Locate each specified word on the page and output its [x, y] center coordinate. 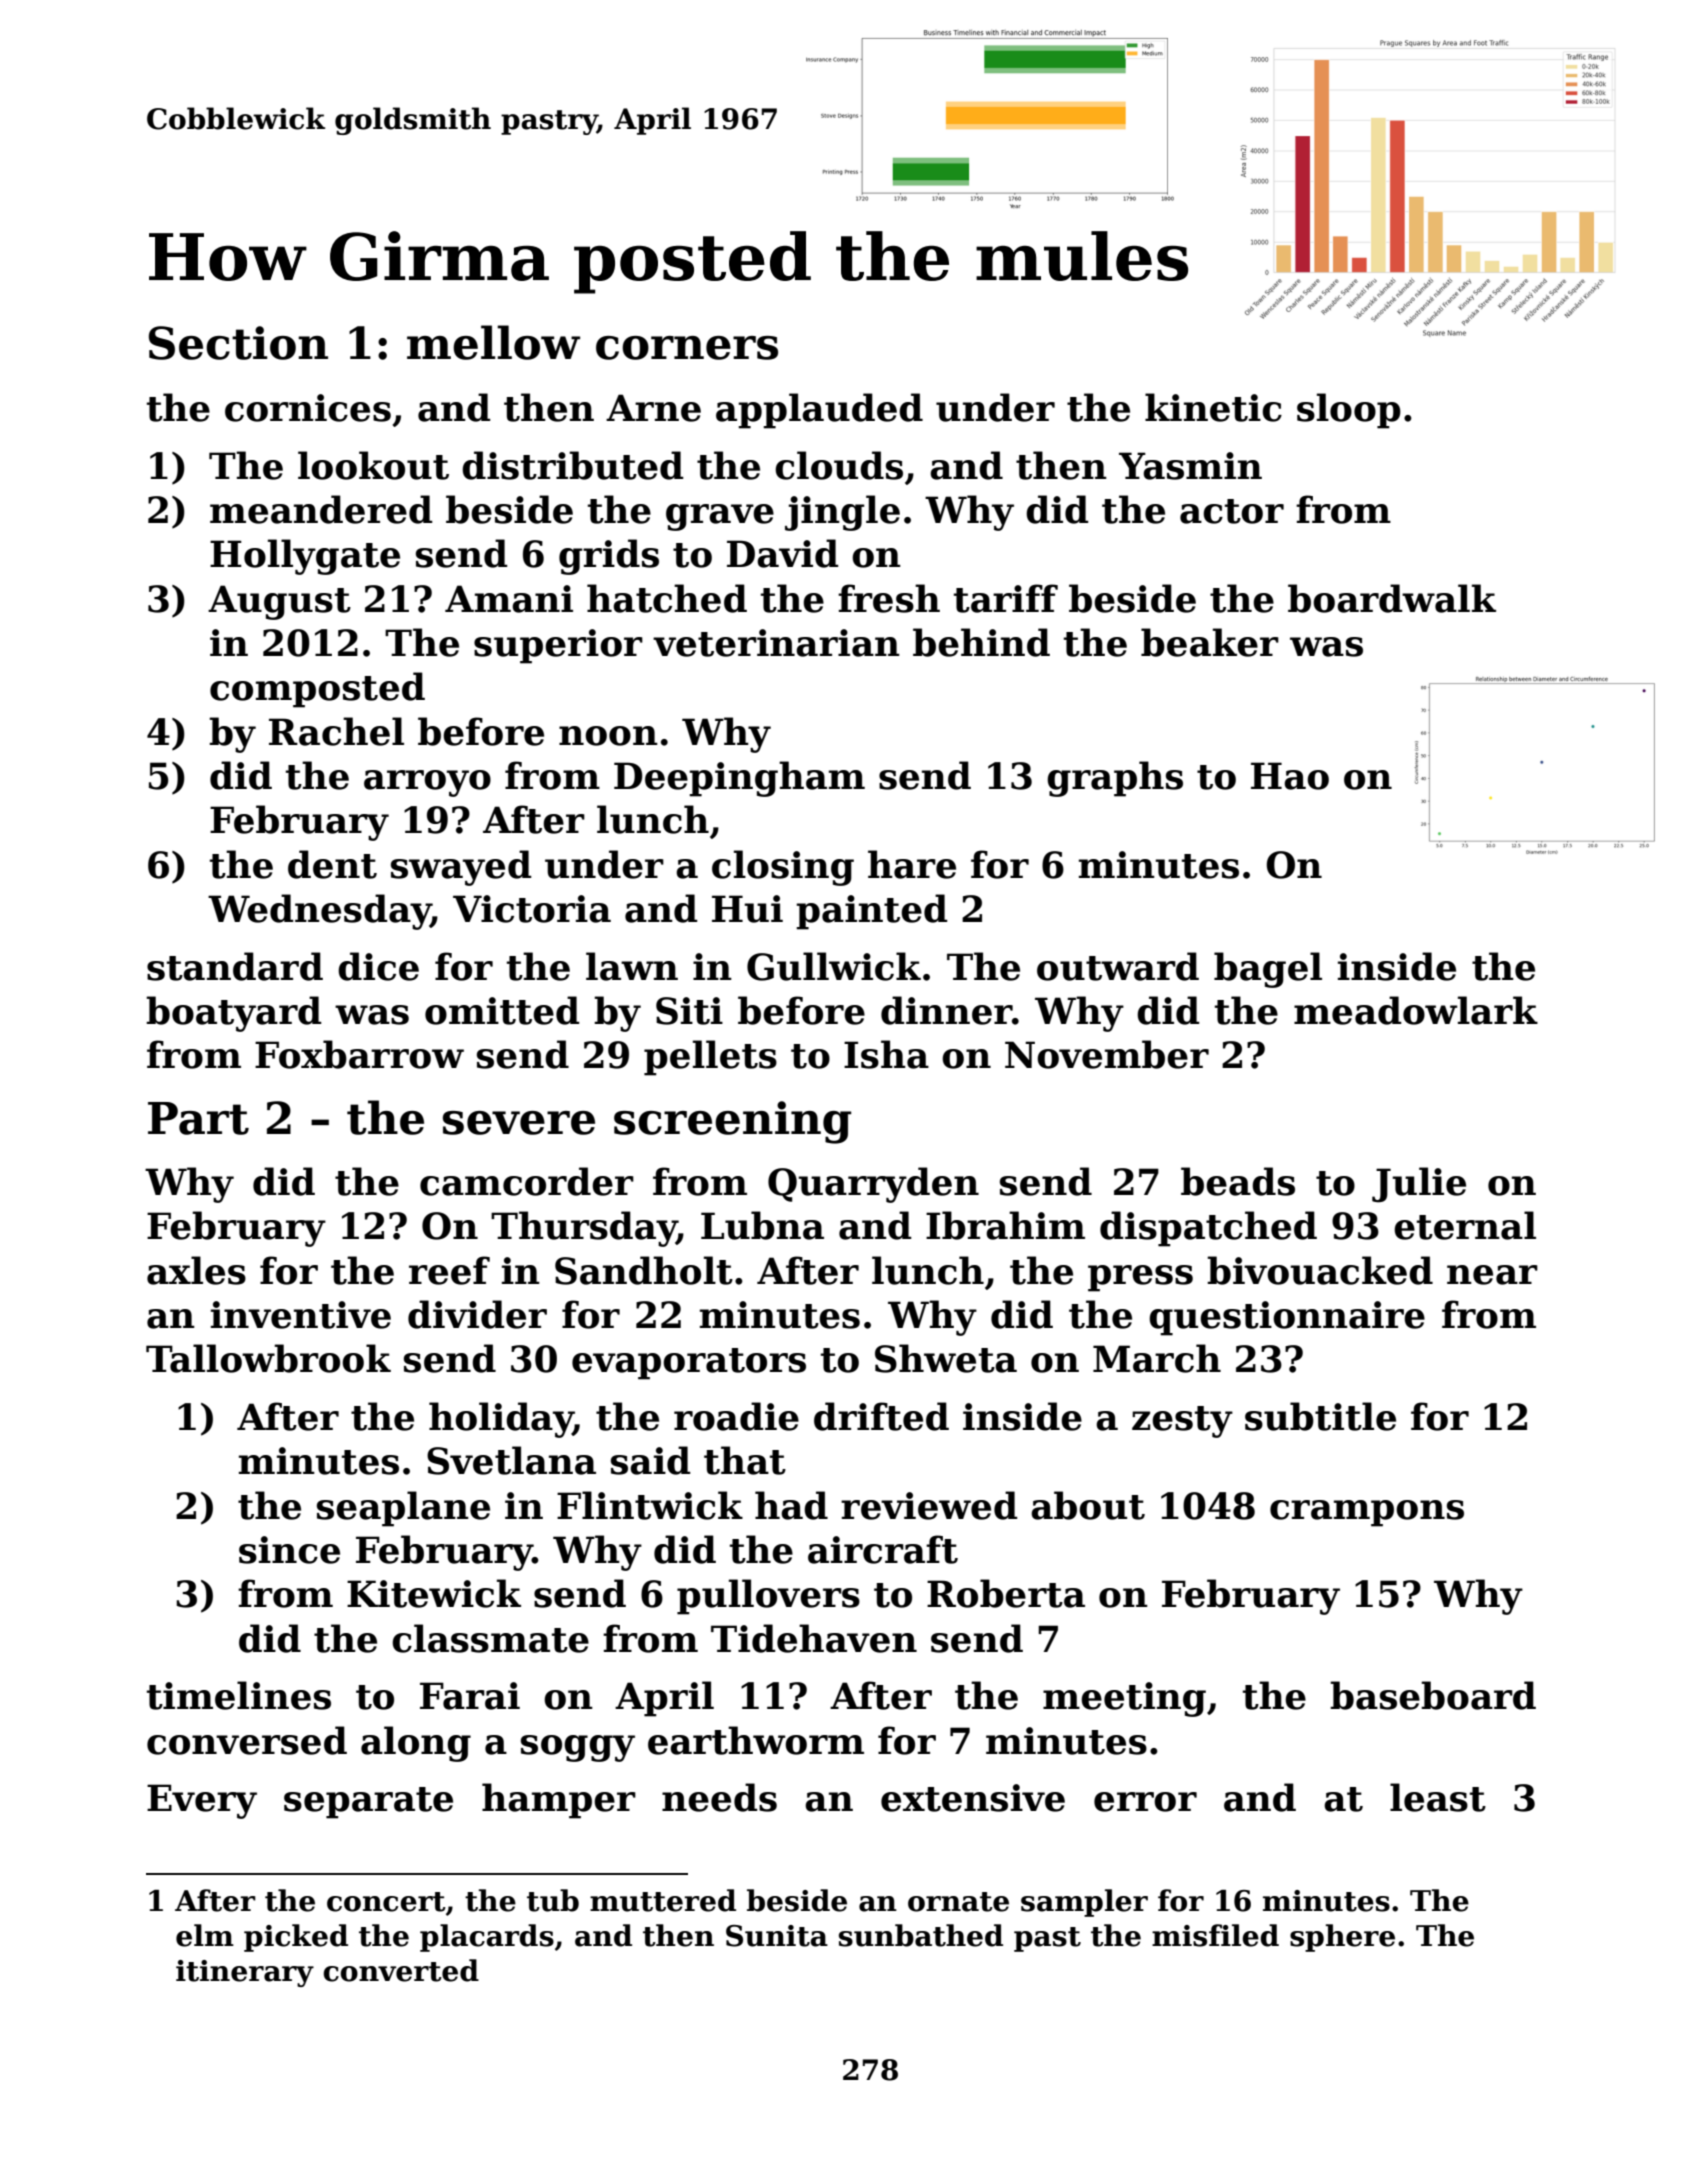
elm [205, 1935]
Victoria [532, 909]
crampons [1367, 1513]
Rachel [336, 731]
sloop [1349, 411]
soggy [578, 1748]
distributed [573, 465]
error [1145, 1802]
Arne [653, 408]
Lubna [762, 1225]
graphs [1115, 779]
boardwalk [1392, 598]
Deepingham [739, 779]
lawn [632, 966]
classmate [490, 1638]
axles [196, 1270]
